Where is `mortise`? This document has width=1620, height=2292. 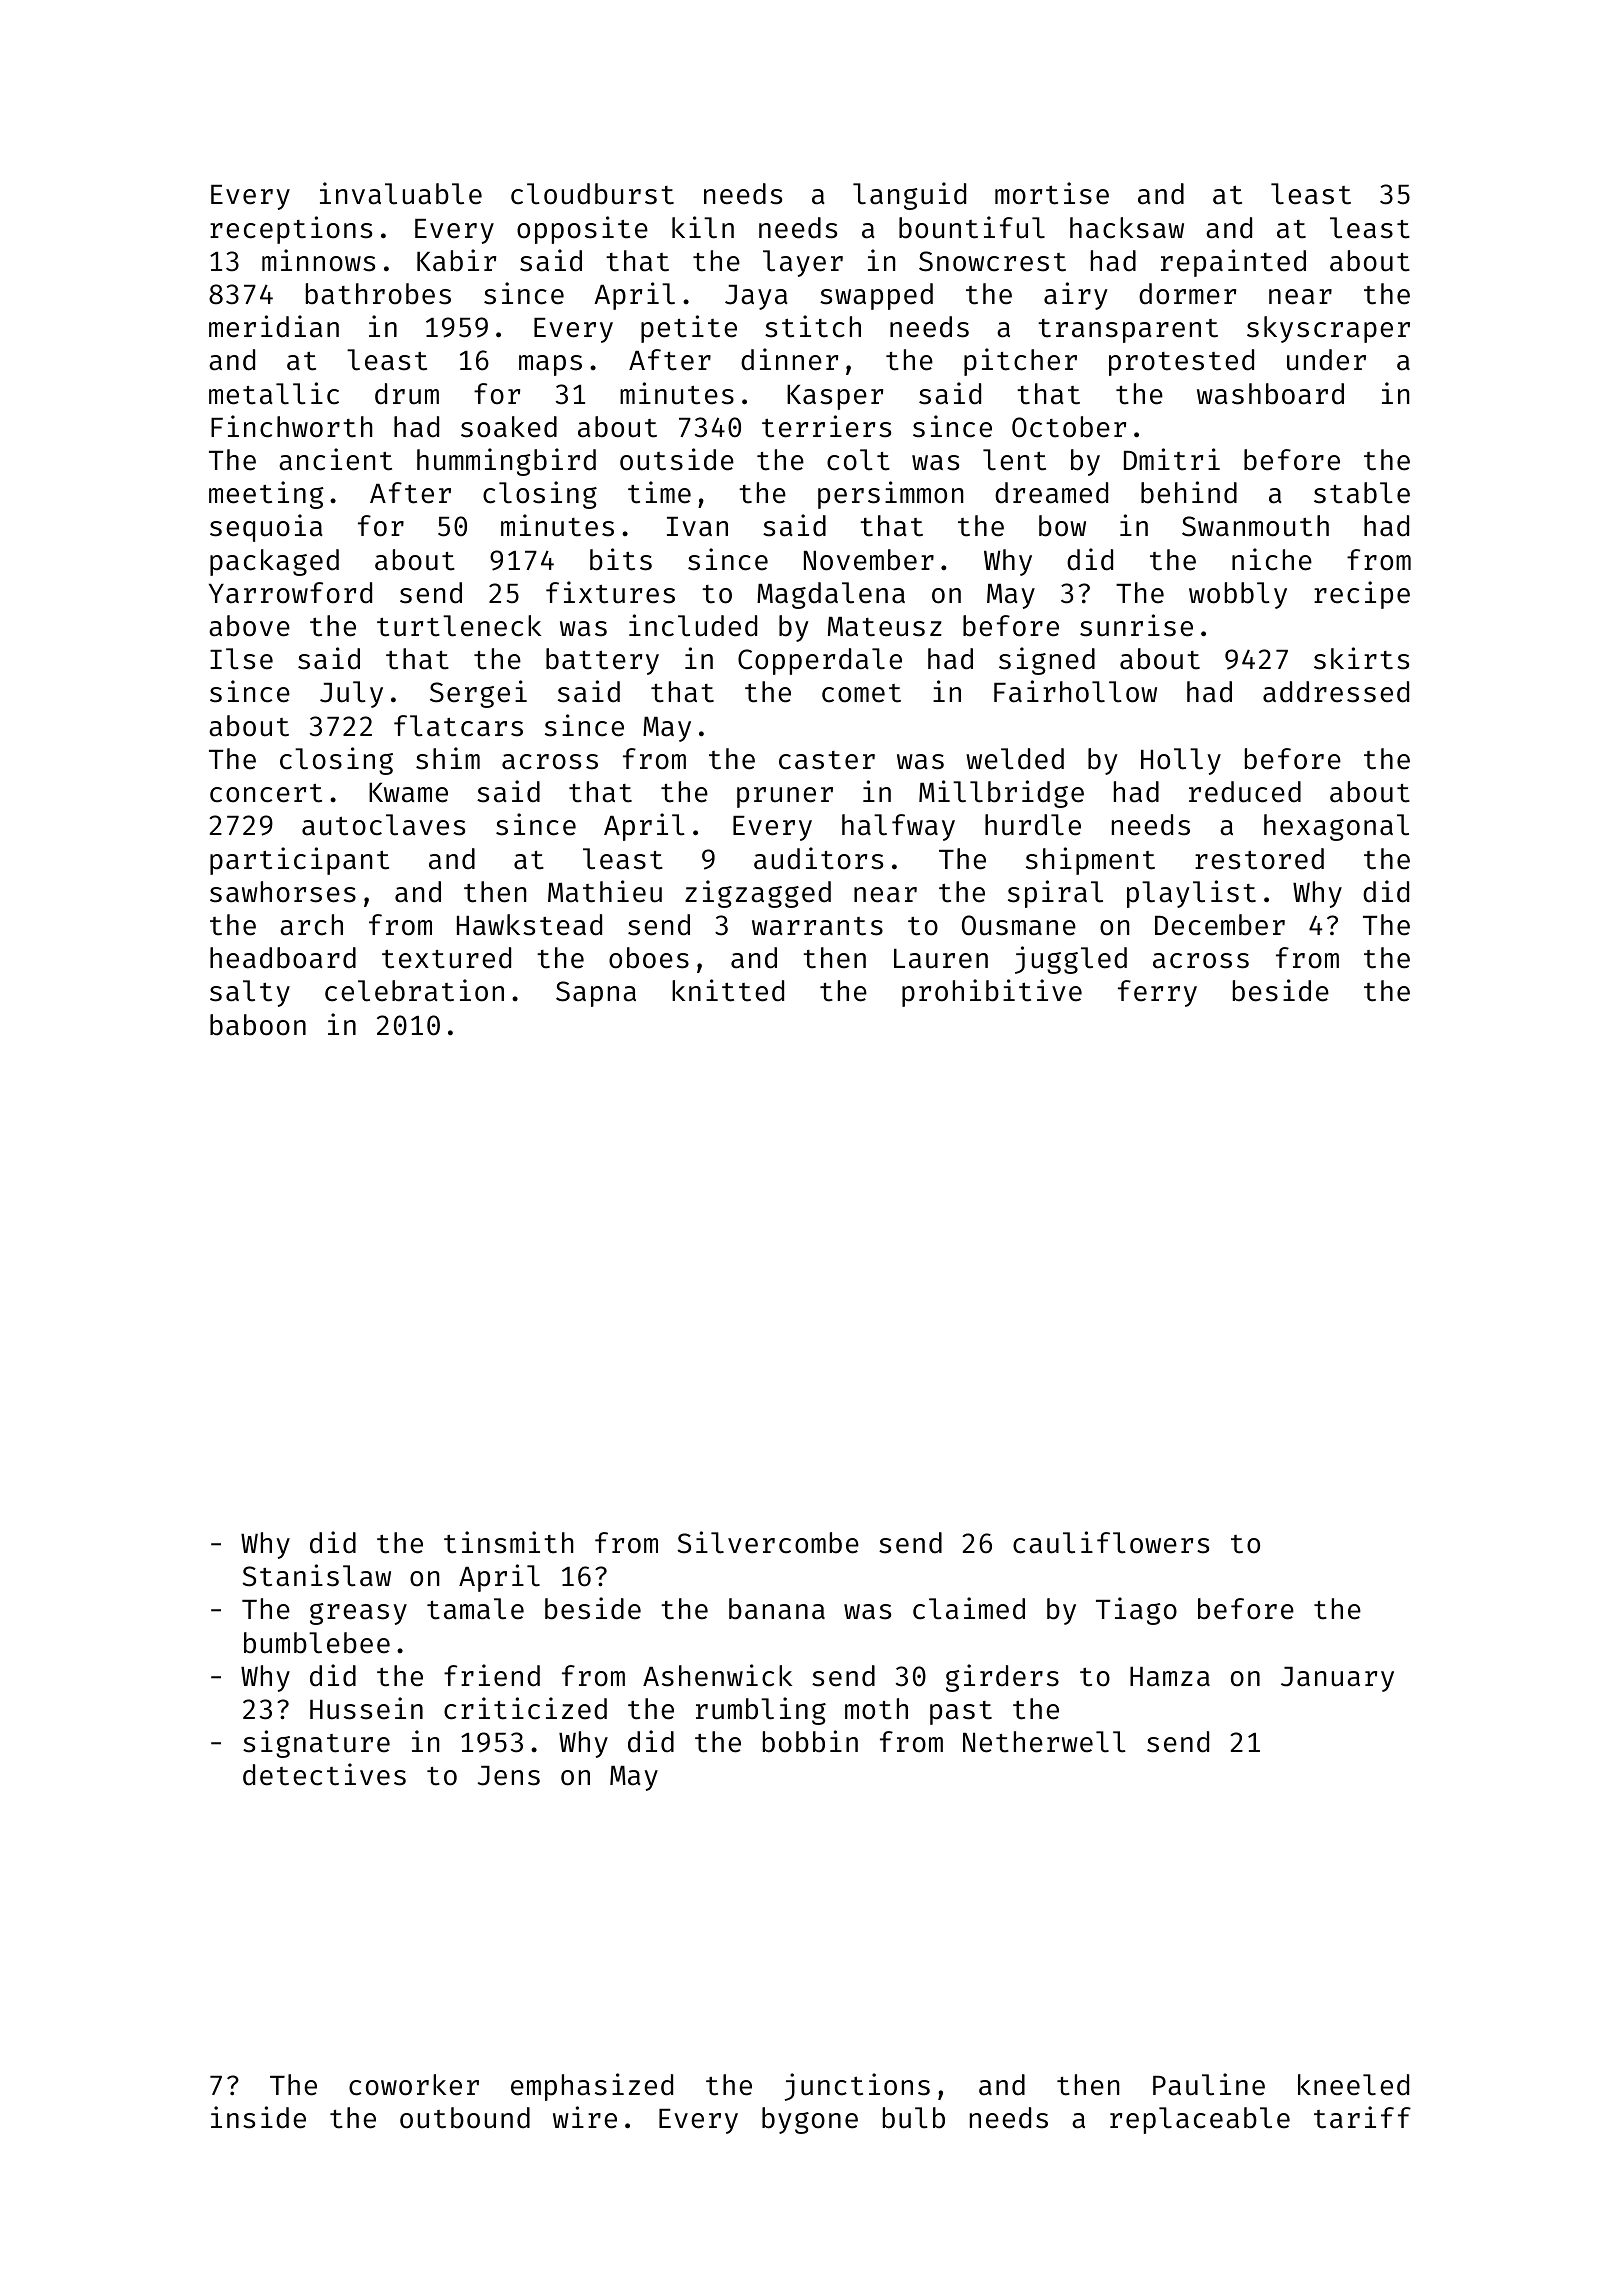
mortise is located at coordinates (1052, 193).
